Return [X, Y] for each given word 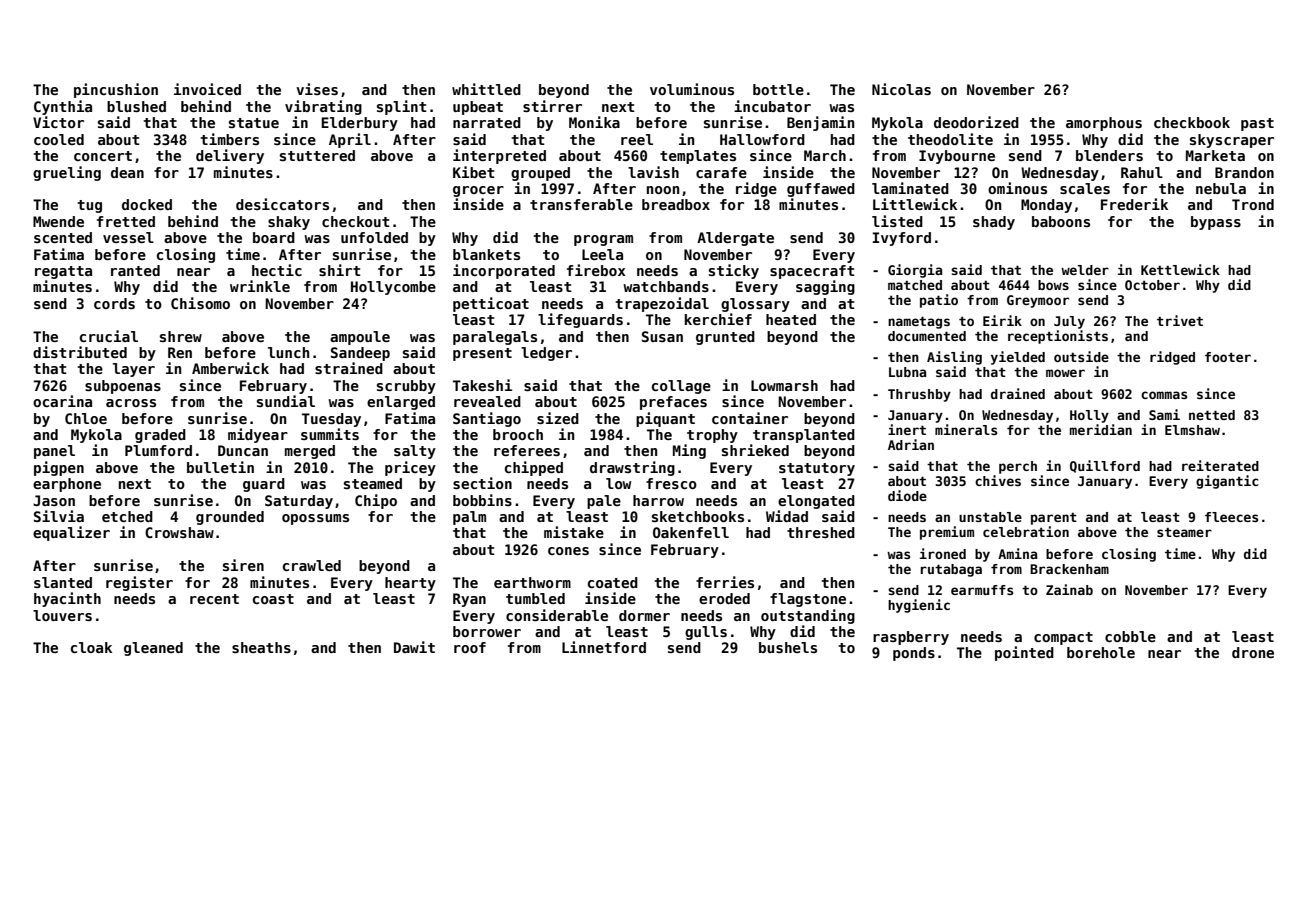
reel [637, 139]
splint [402, 107]
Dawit [414, 647]
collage [681, 387]
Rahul [1142, 172]
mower [1065, 373]
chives [998, 480]
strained [349, 368]
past [1257, 124]
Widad [787, 516]
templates [698, 157]
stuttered [317, 155]
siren [243, 565]
